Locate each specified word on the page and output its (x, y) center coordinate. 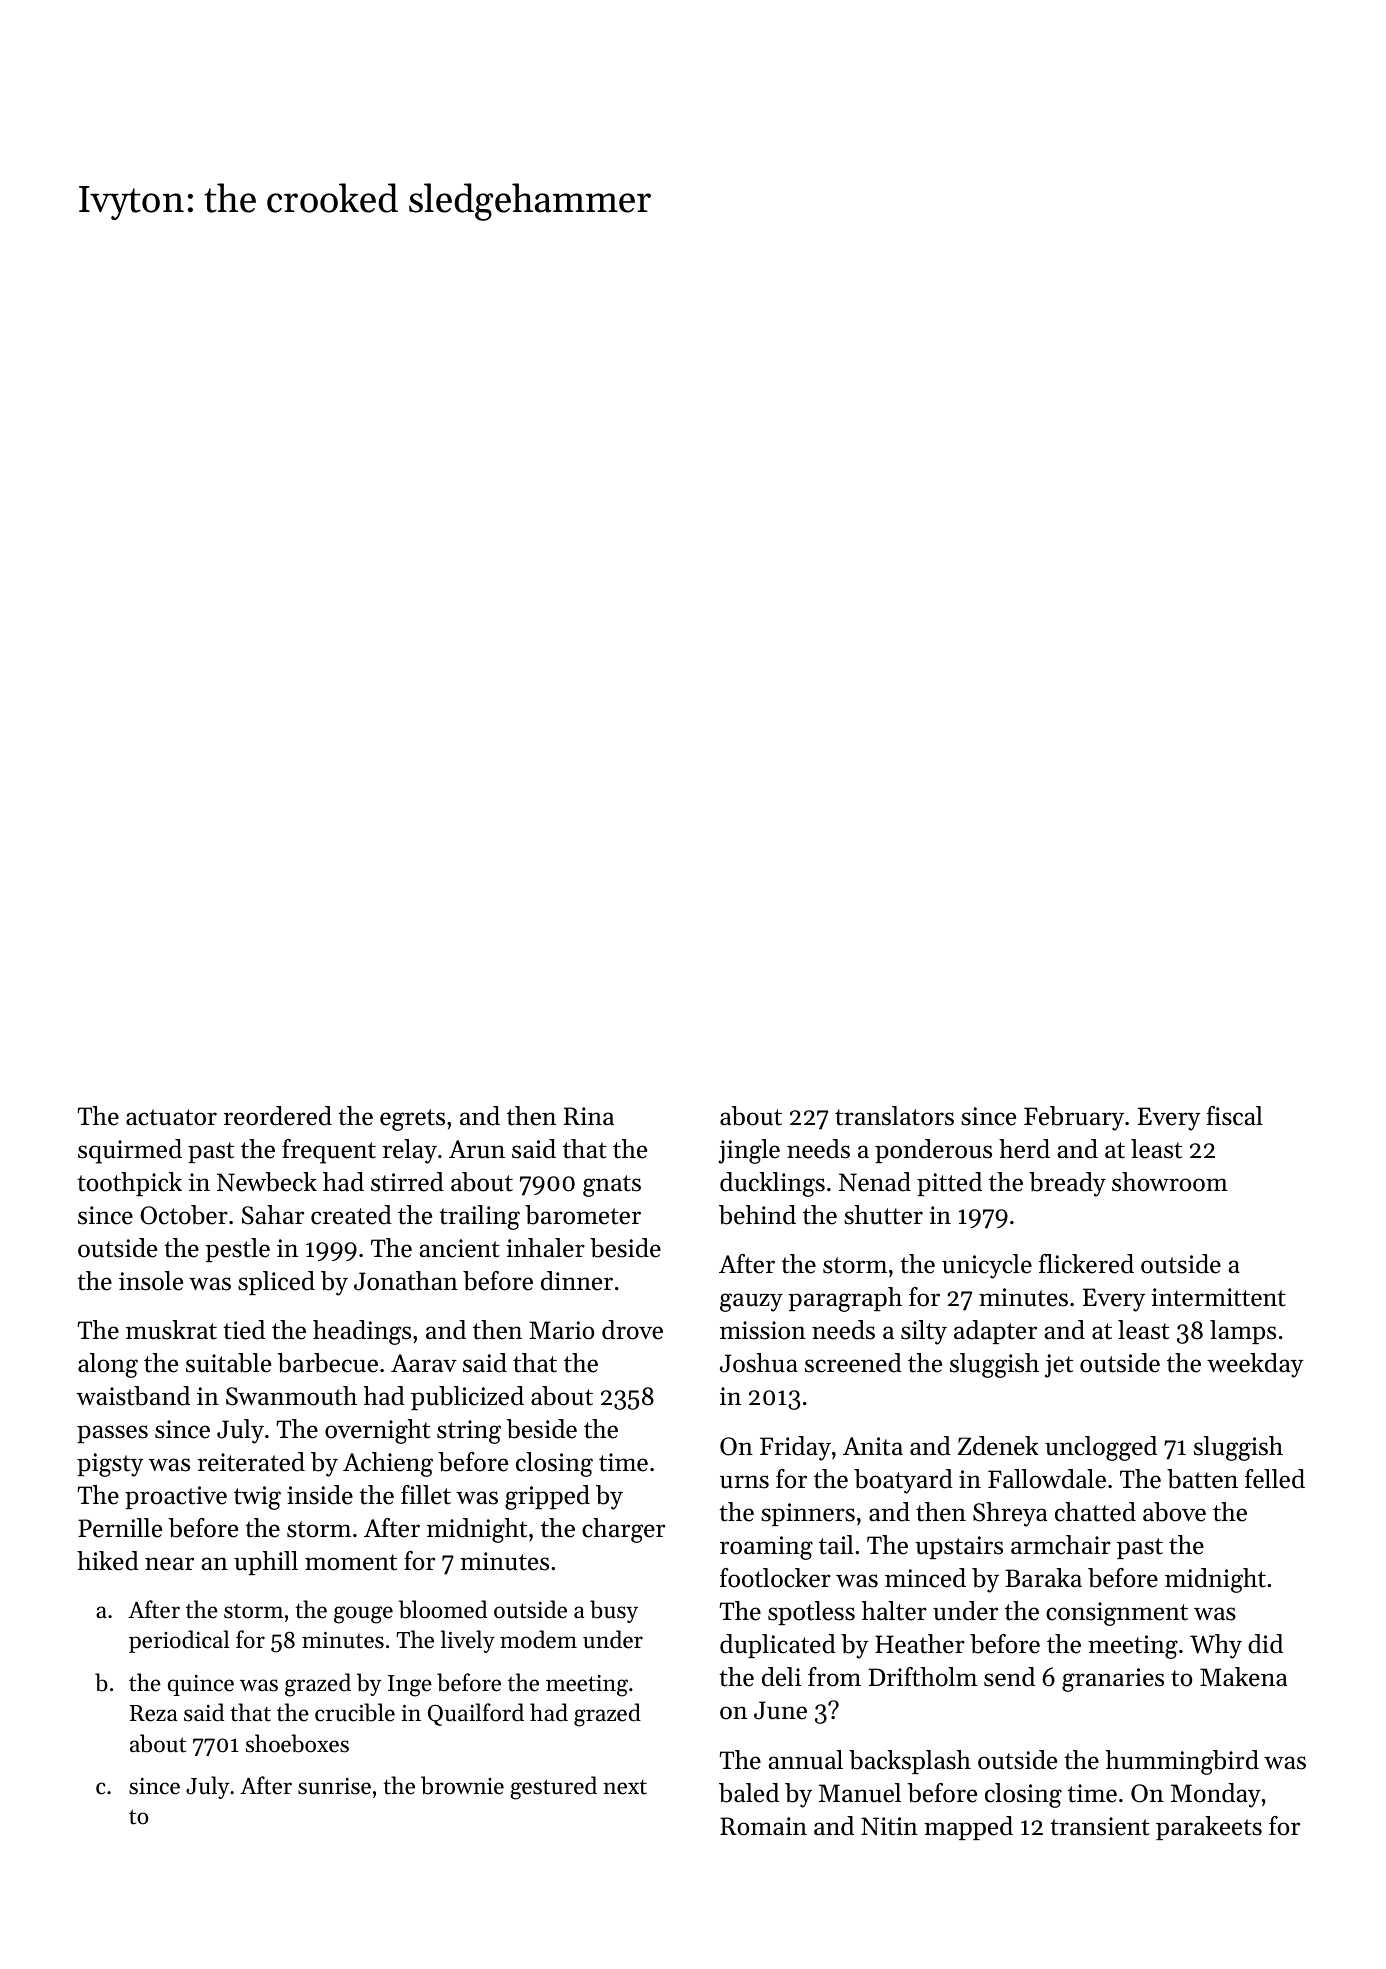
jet (1059, 1366)
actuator (171, 1117)
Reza (154, 1713)
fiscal (1235, 1116)
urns (744, 1482)
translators (894, 1116)
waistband (133, 1396)
